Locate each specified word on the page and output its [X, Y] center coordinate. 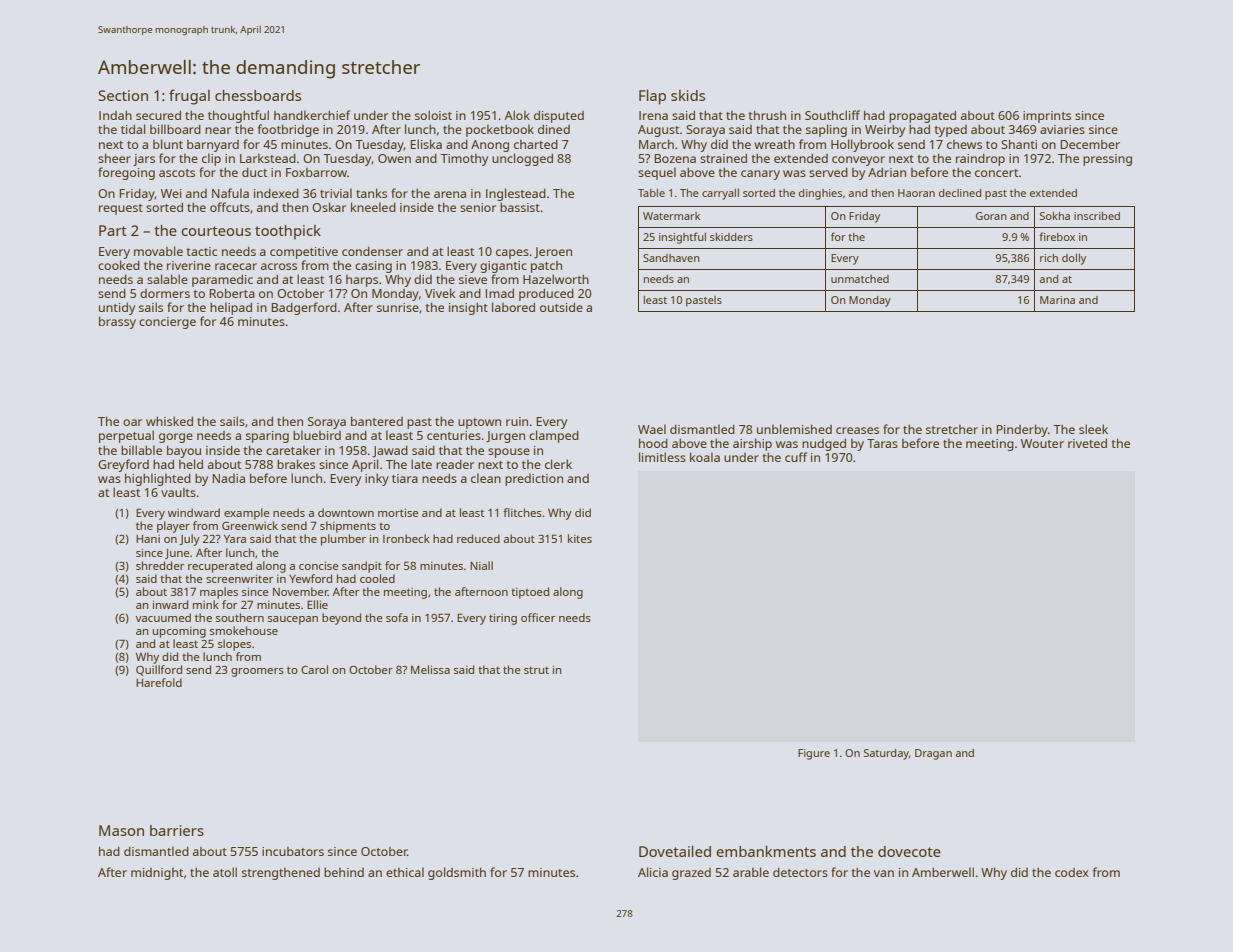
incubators [293, 851]
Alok [517, 115]
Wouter [1042, 443]
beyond [341, 619]
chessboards [258, 95]
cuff [796, 457]
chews [964, 144]
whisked [169, 421]
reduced [478, 538]
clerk [558, 464]
